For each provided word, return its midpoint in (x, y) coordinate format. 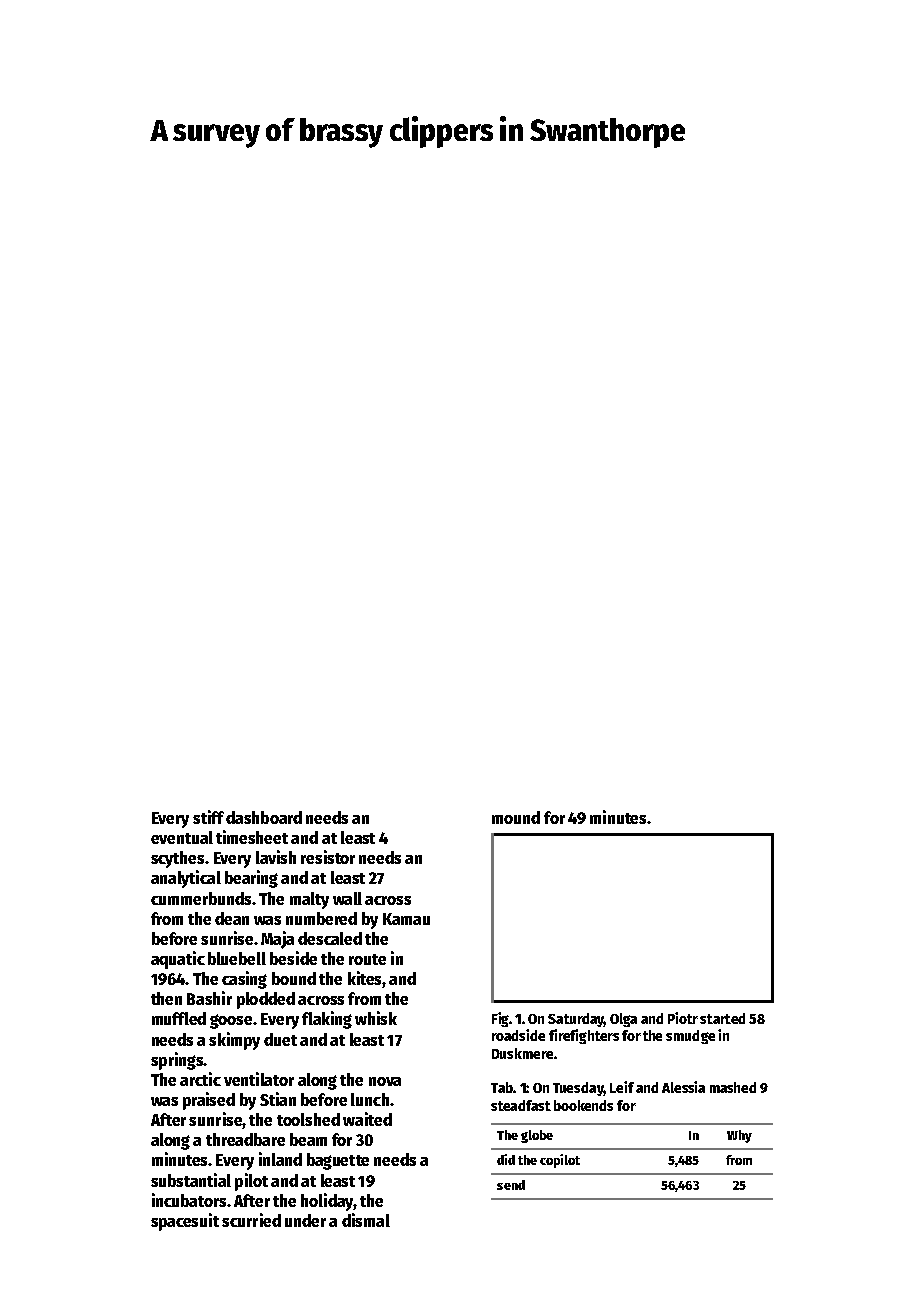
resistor (328, 857)
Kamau (406, 919)
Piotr (683, 1018)
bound (294, 978)
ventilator (259, 1079)
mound (516, 817)
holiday (327, 1202)
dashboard (264, 817)
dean (232, 918)
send (511, 1185)
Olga (623, 1020)
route (367, 959)
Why (739, 1136)
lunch (370, 1099)
